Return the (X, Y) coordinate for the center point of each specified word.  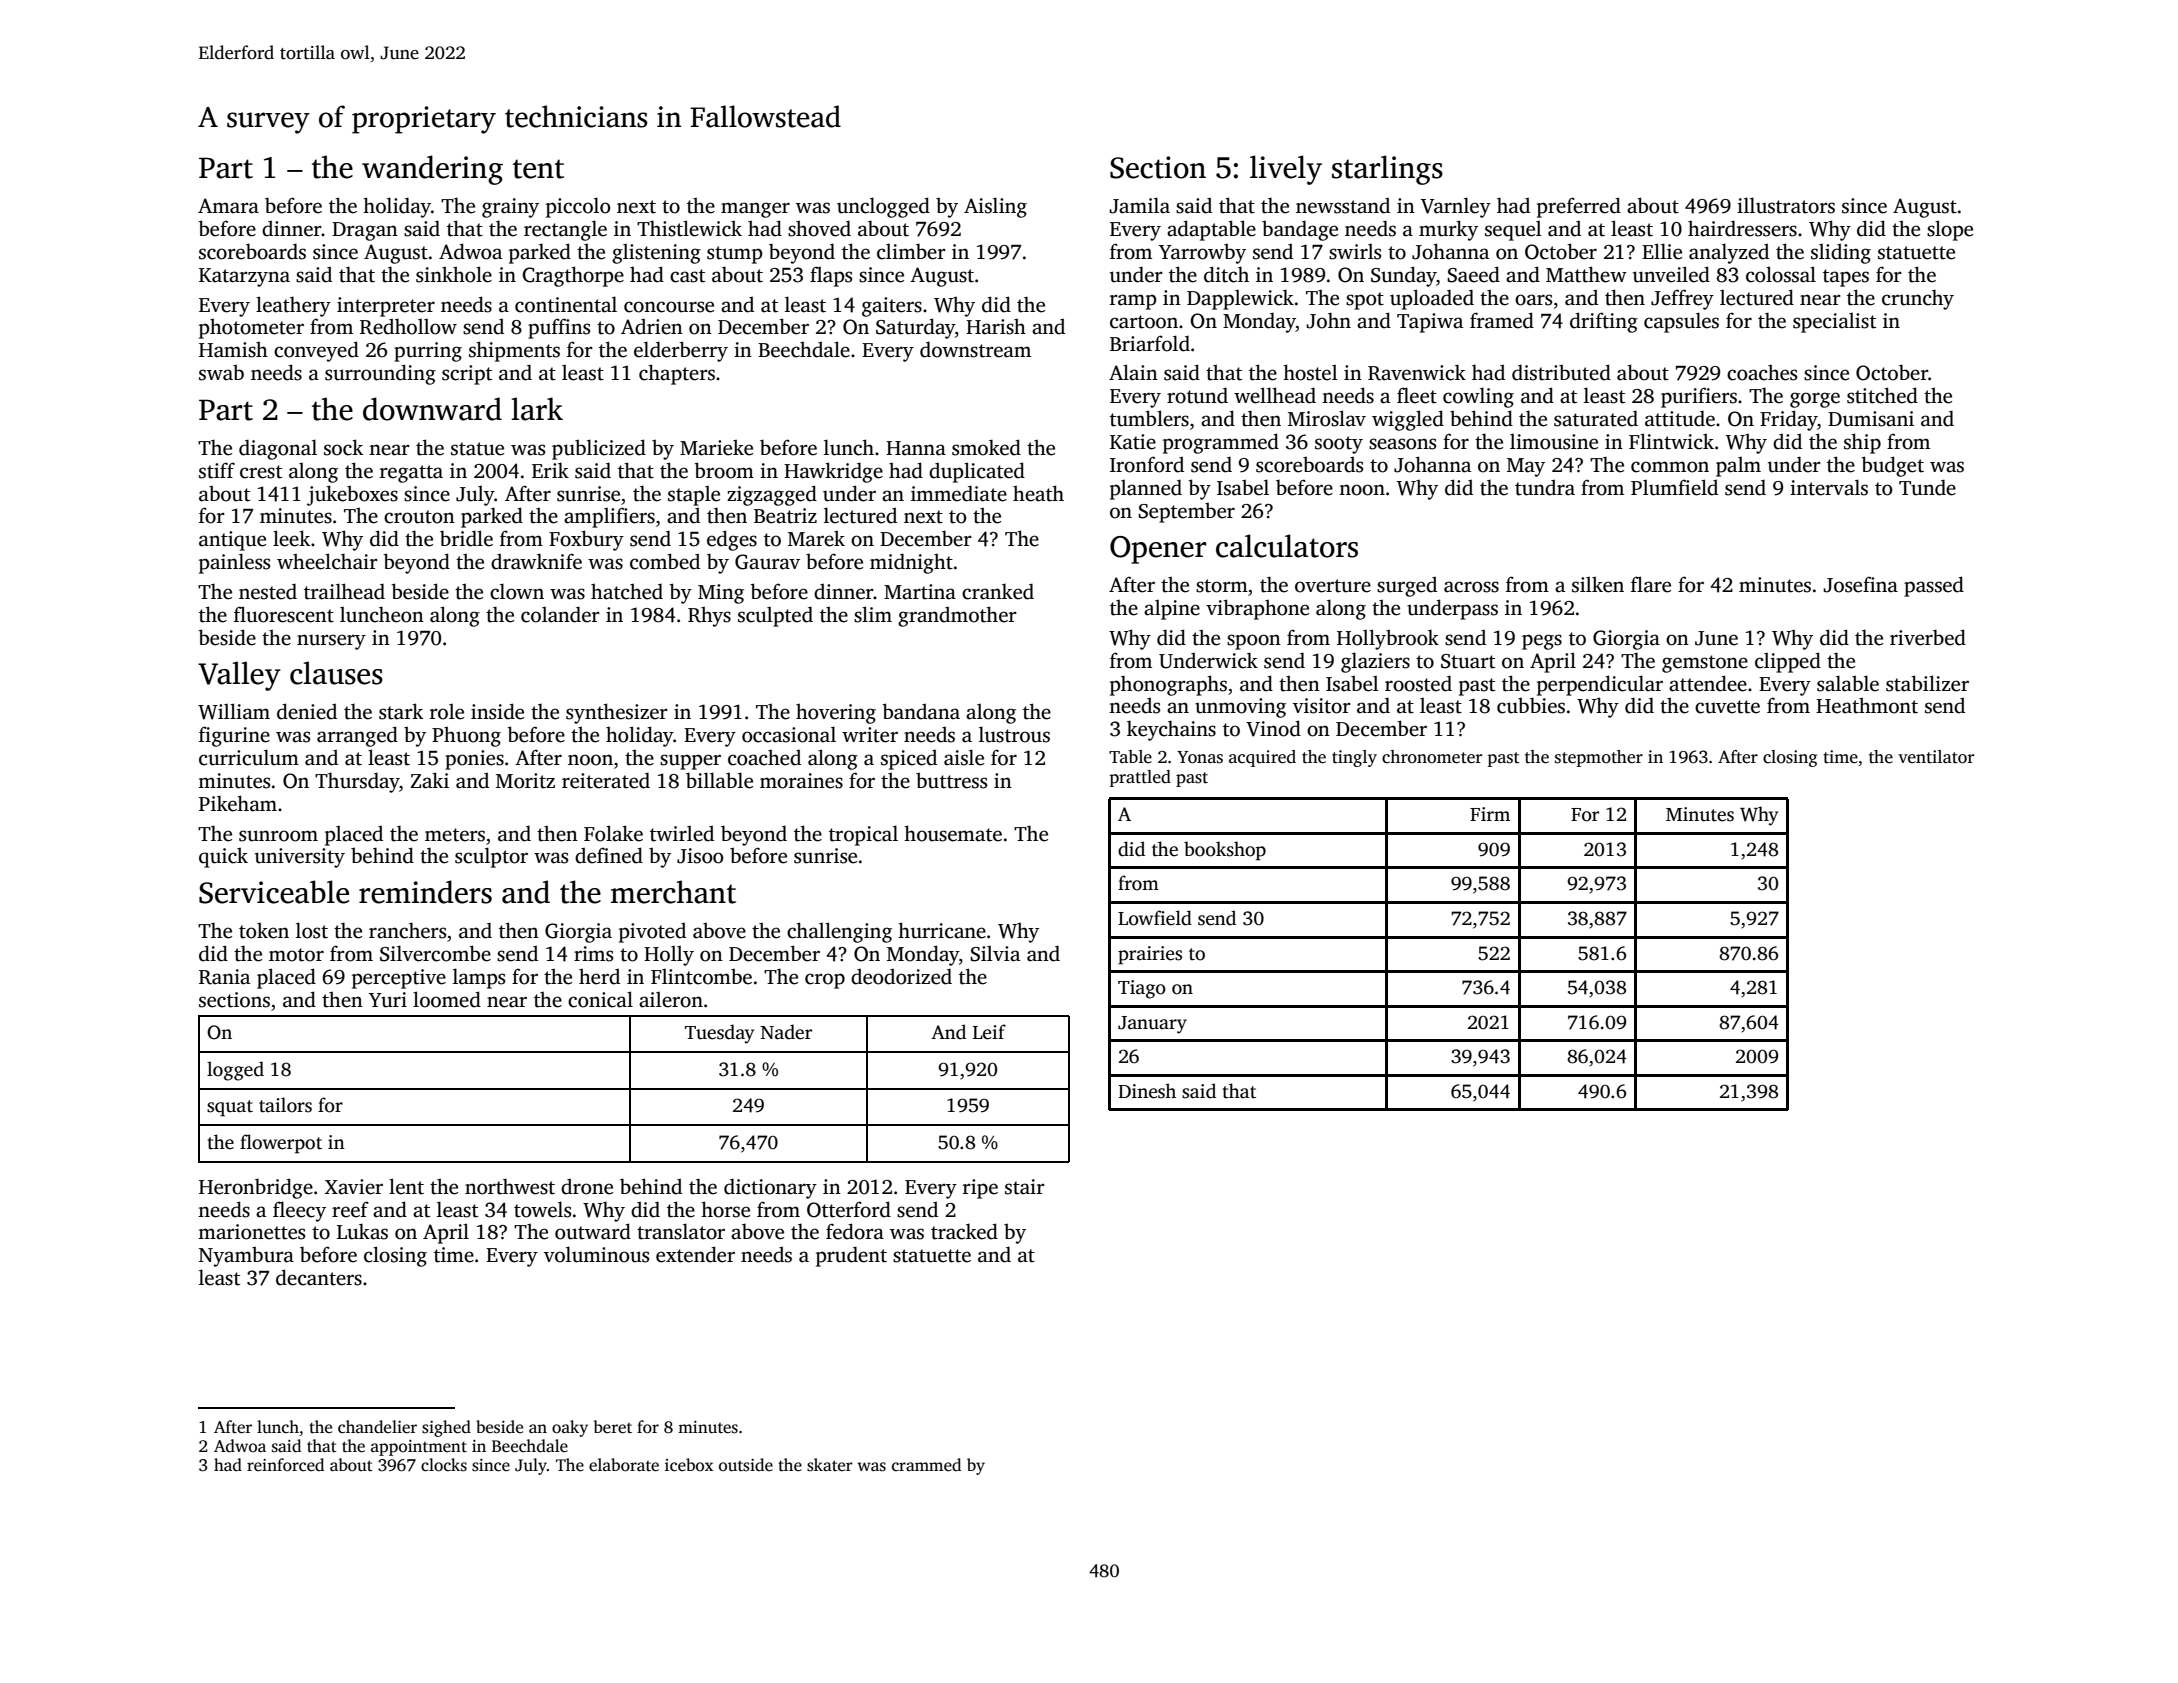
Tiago (1142, 989)
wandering (432, 170)
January (1152, 1025)
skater (830, 1465)
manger (755, 210)
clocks (444, 1465)
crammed (926, 1465)
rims (593, 954)
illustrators (1786, 205)
